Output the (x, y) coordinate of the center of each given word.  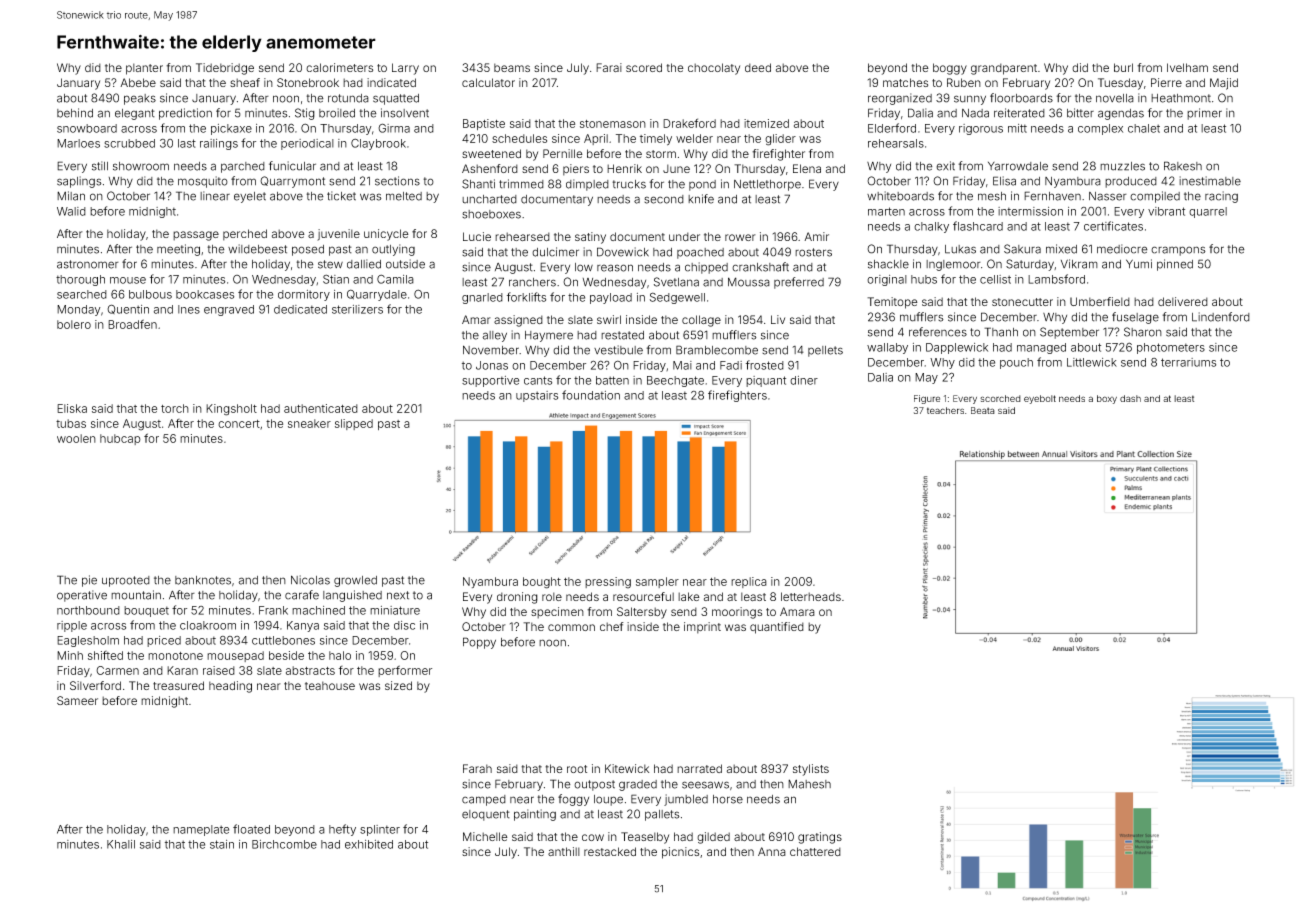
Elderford (892, 128)
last (187, 143)
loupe (608, 800)
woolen (76, 438)
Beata (983, 410)
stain (222, 844)
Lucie (477, 236)
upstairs (537, 396)
